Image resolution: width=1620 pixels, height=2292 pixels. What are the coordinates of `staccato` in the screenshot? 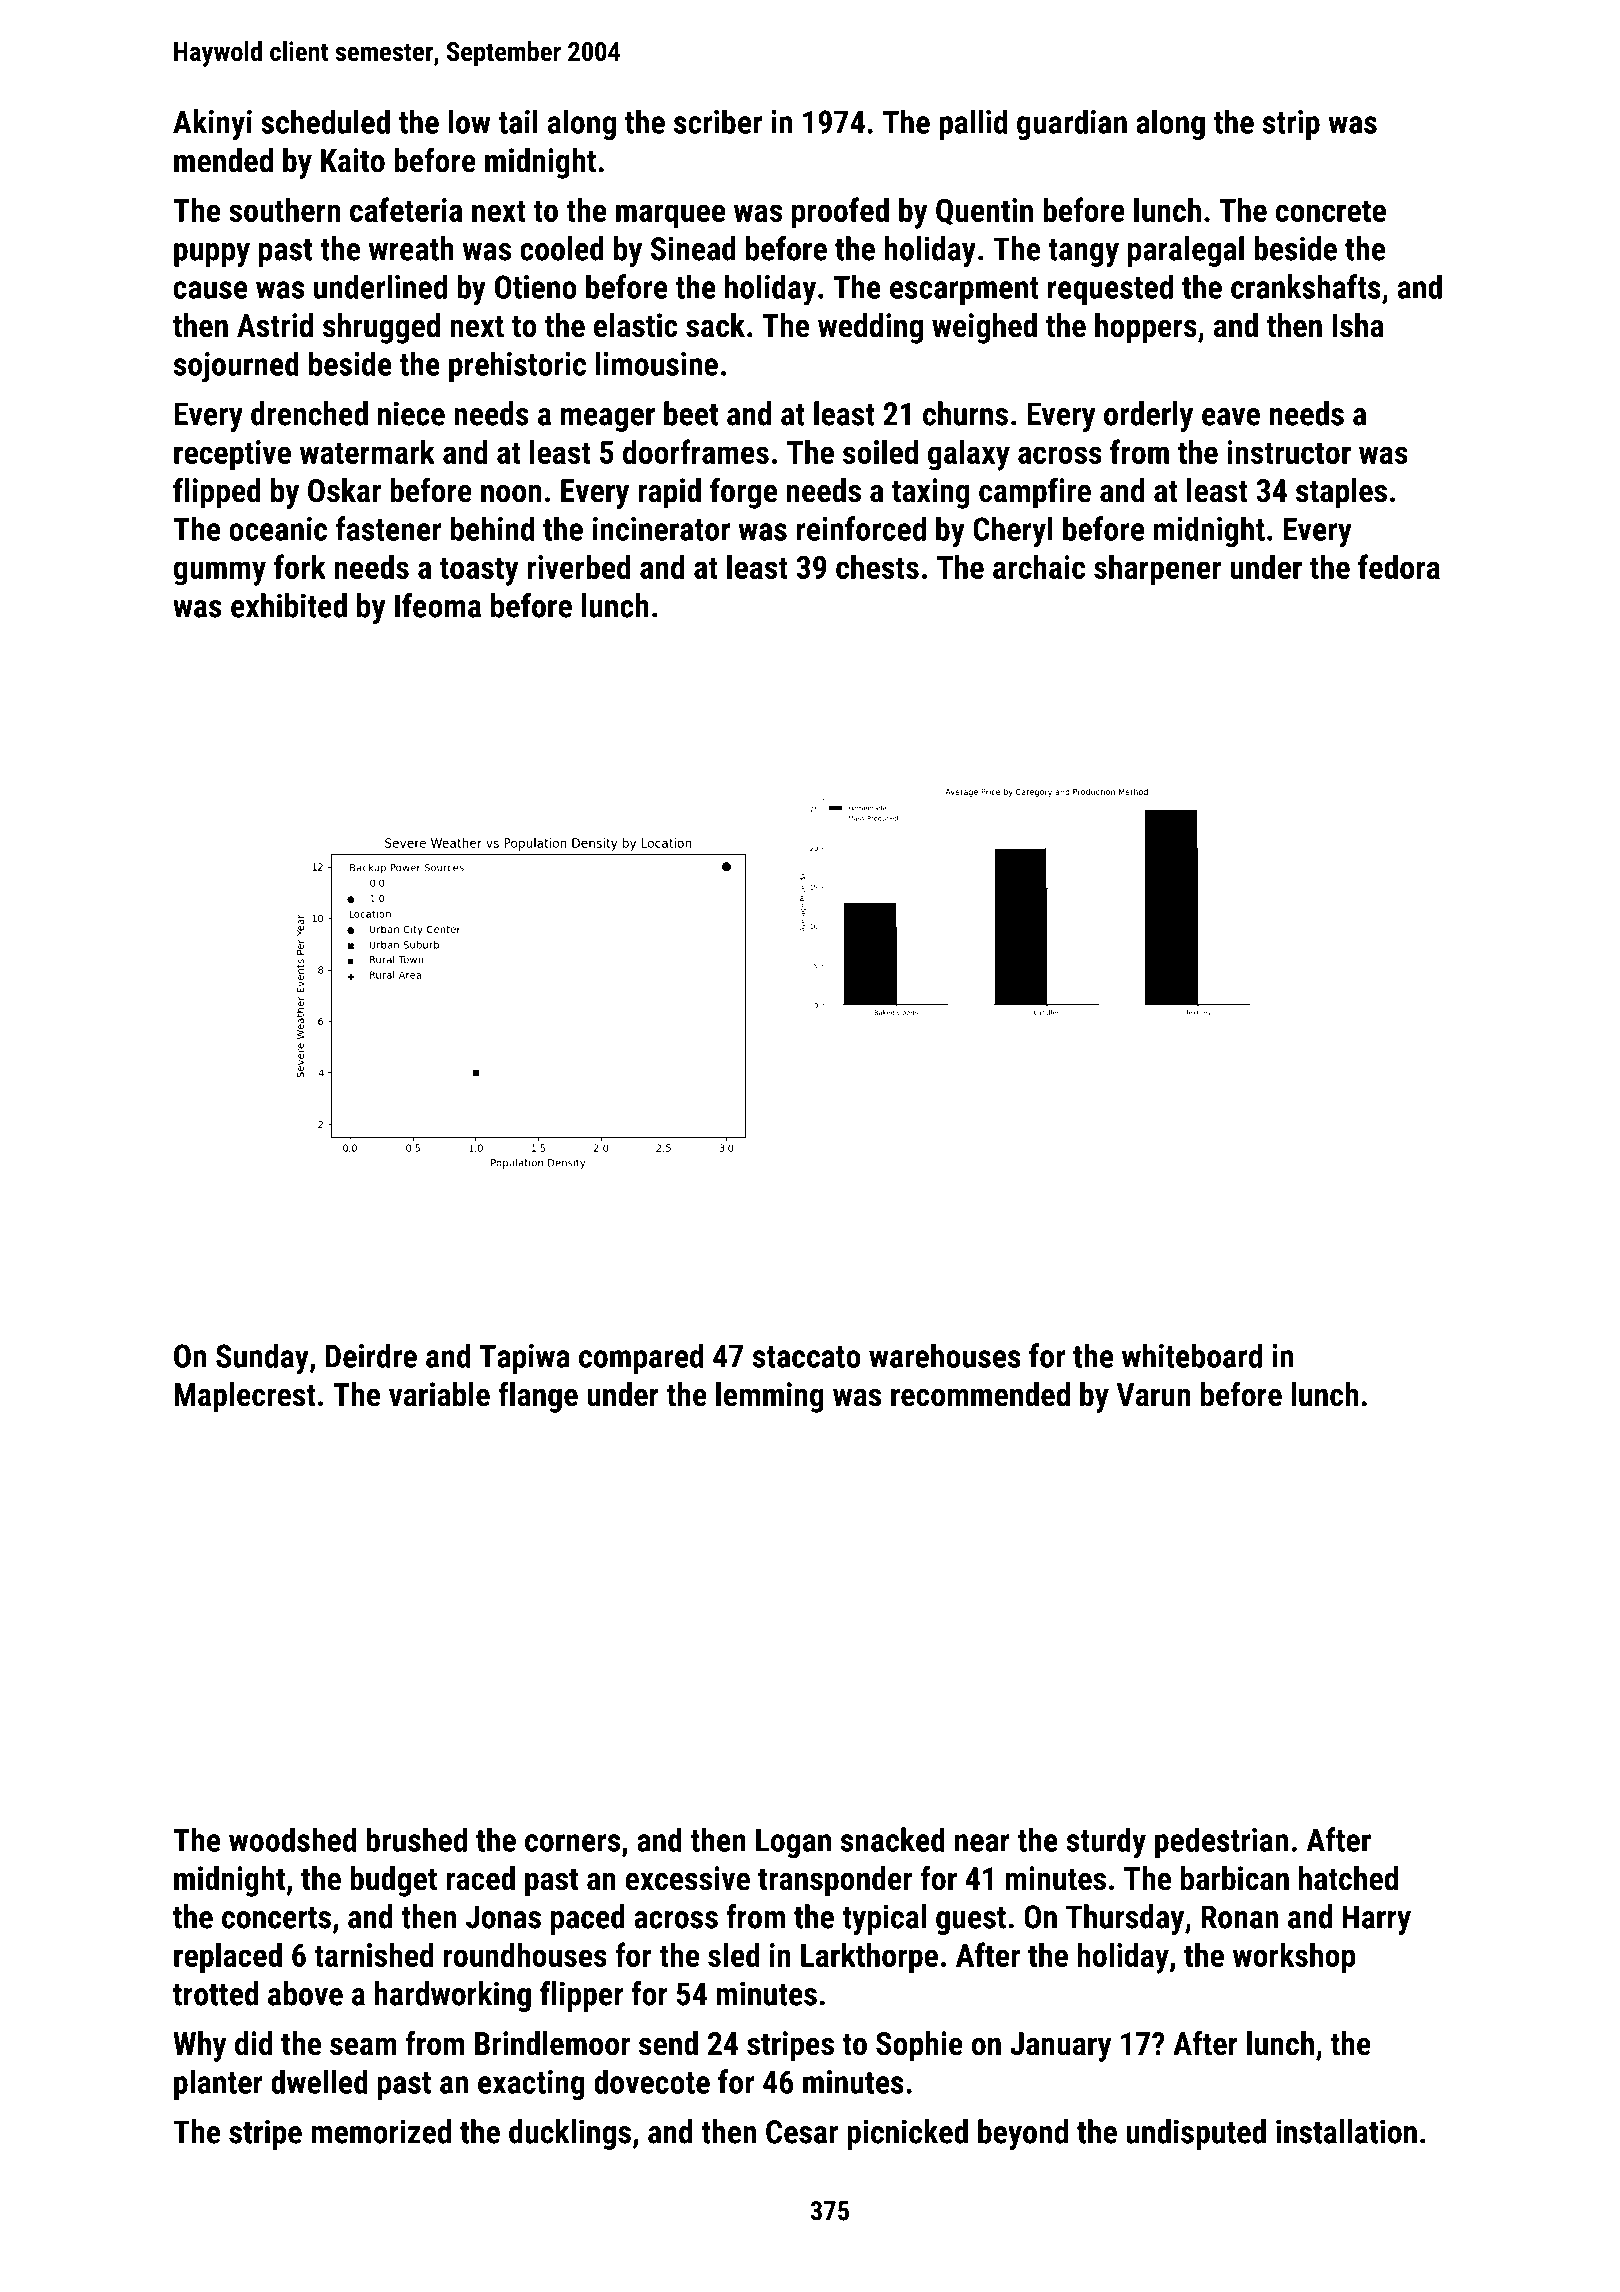 It's located at (807, 1357).
